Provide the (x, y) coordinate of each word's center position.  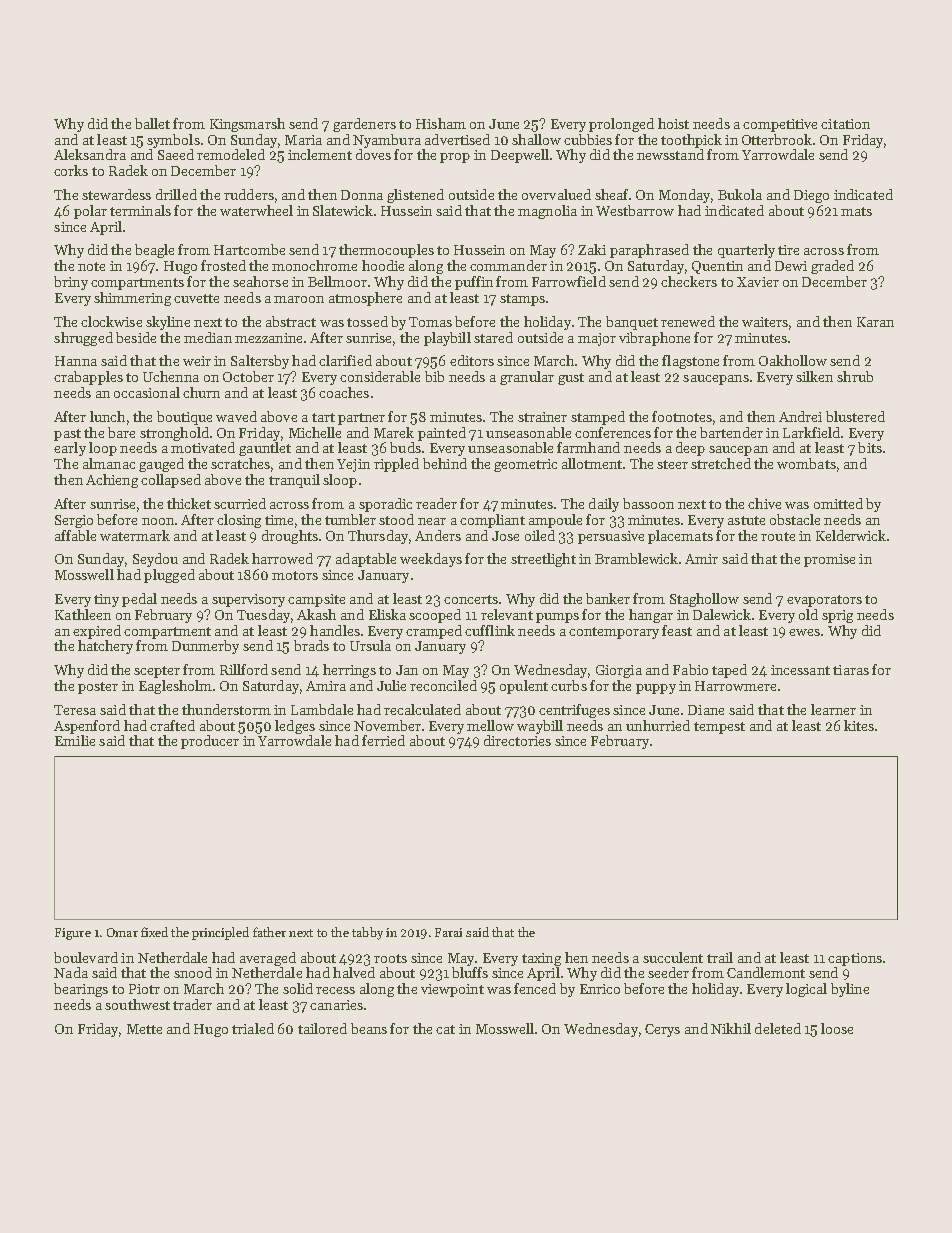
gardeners (364, 125)
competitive (780, 125)
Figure (73, 934)
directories (517, 740)
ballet (152, 123)
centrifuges (574, 711)
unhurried (658, 725)
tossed (367, 321)
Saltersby (260, 362)
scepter (157, 672)
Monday (684, 196)
